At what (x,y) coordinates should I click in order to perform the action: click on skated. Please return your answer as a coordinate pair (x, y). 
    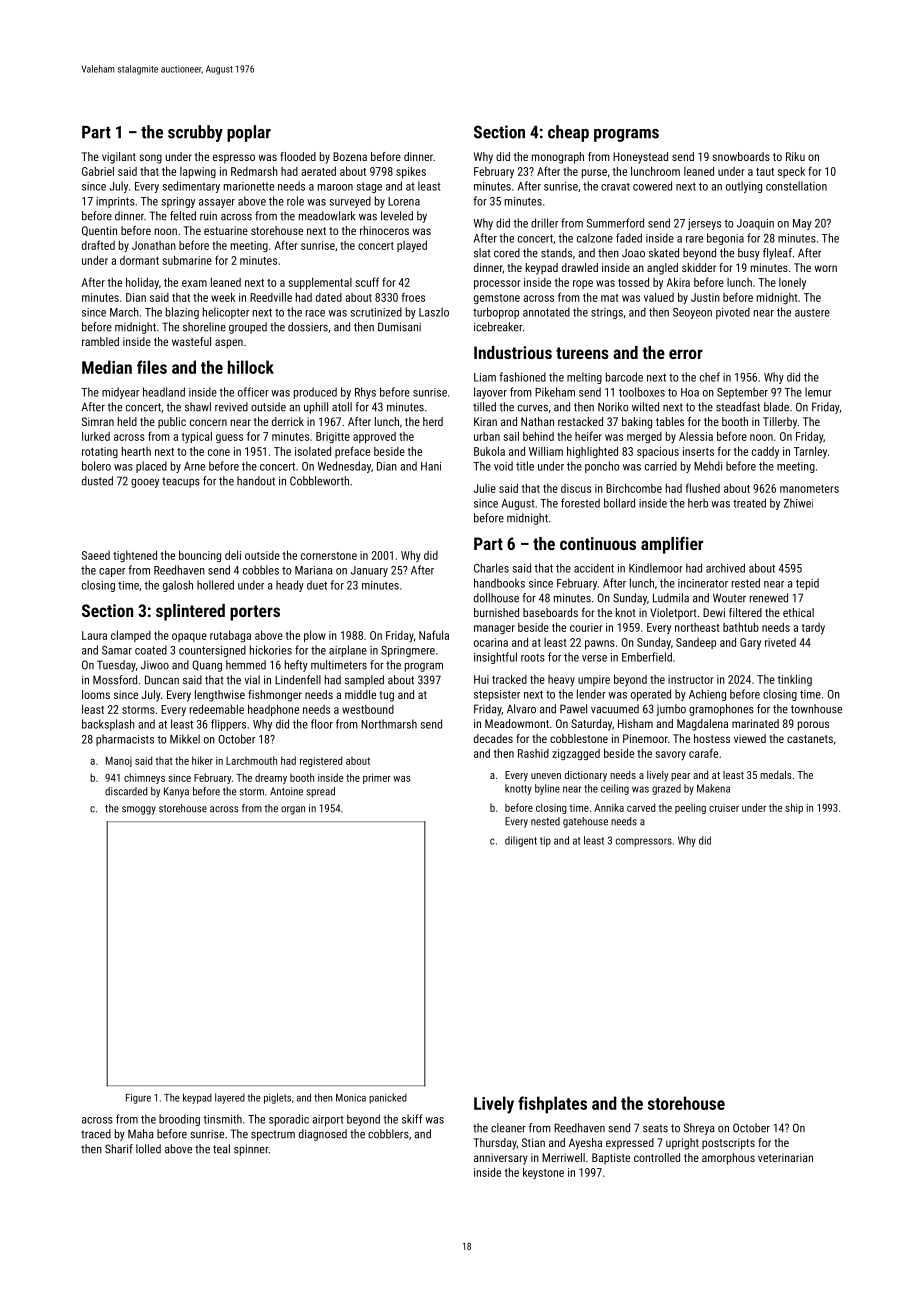
    Looking at the image, I should click on (664, 253).
